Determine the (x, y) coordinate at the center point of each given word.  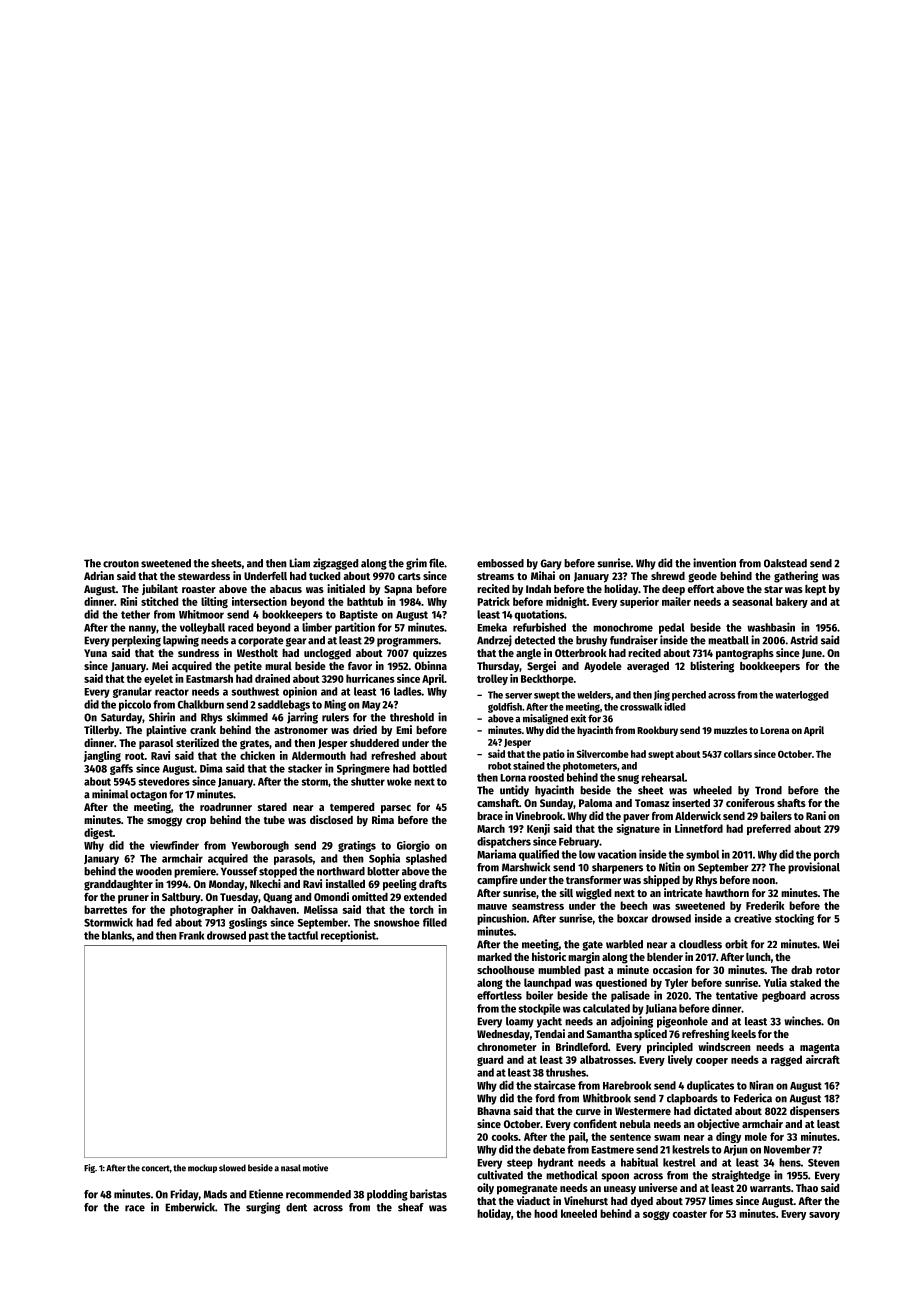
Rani (816, 815)
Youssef (239, 871)
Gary (551, 564)
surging (263, 1208)
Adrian (99, 575)
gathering (796, 577)
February (579, 842)
